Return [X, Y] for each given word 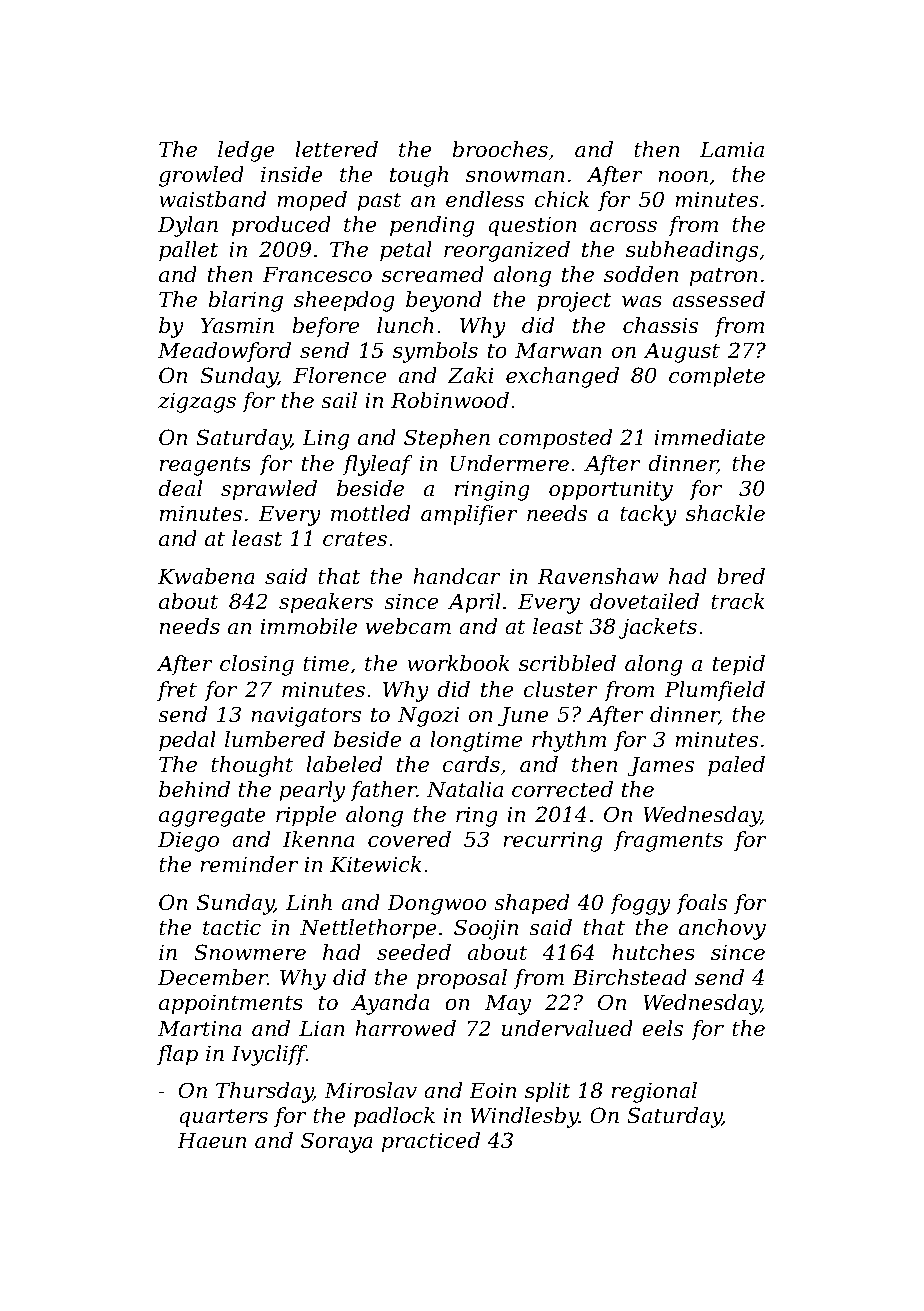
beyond [444, 301]
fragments [668, 841]
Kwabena [206, 576]
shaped [531, 904]
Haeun [211, 1140]
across [623, 227]
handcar [457, 576]
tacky [648, 515]
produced [281, 226]
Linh [309, 902]
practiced [431, 1142]
